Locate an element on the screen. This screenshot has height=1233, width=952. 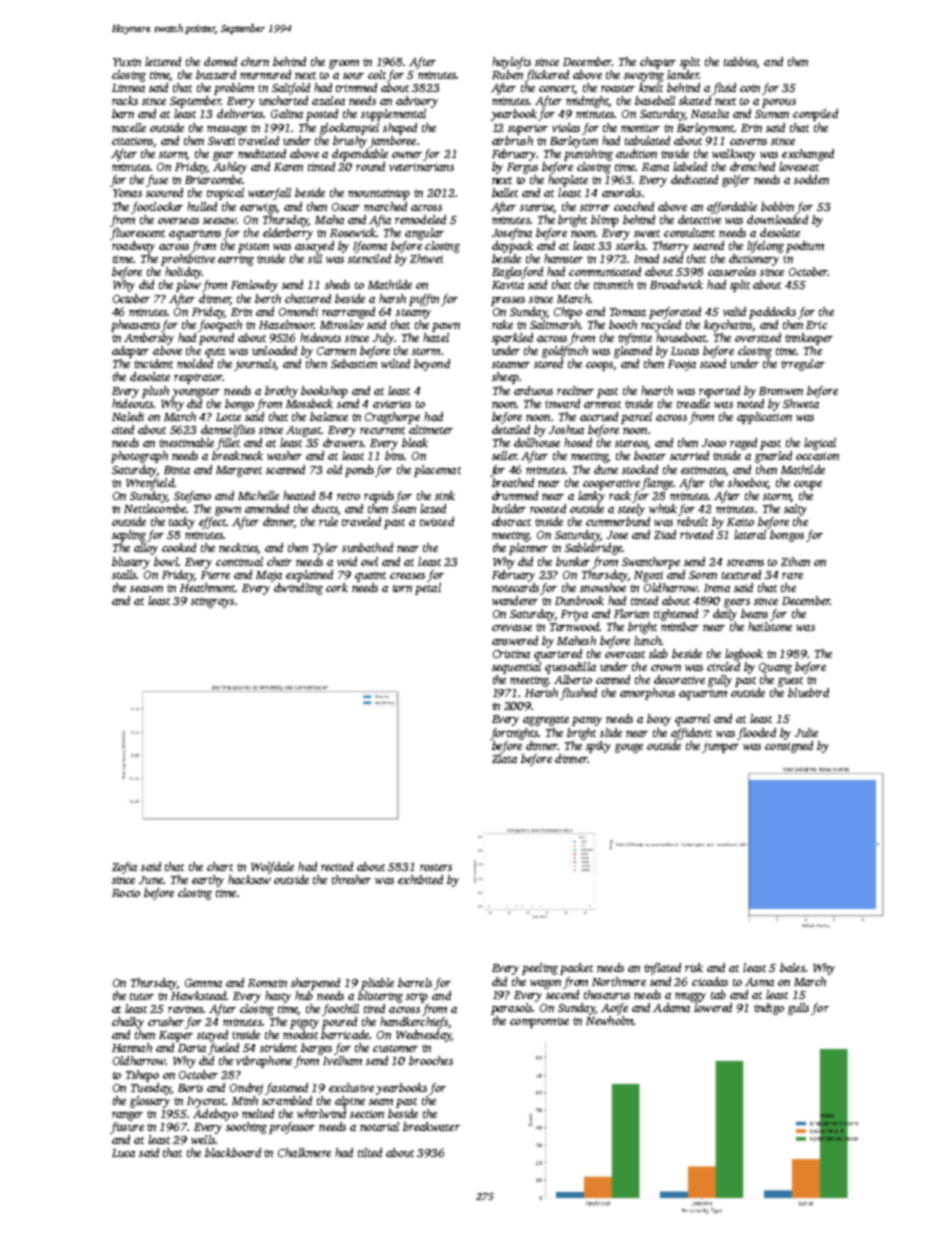
sheep is located at coordinates (505, 378).
